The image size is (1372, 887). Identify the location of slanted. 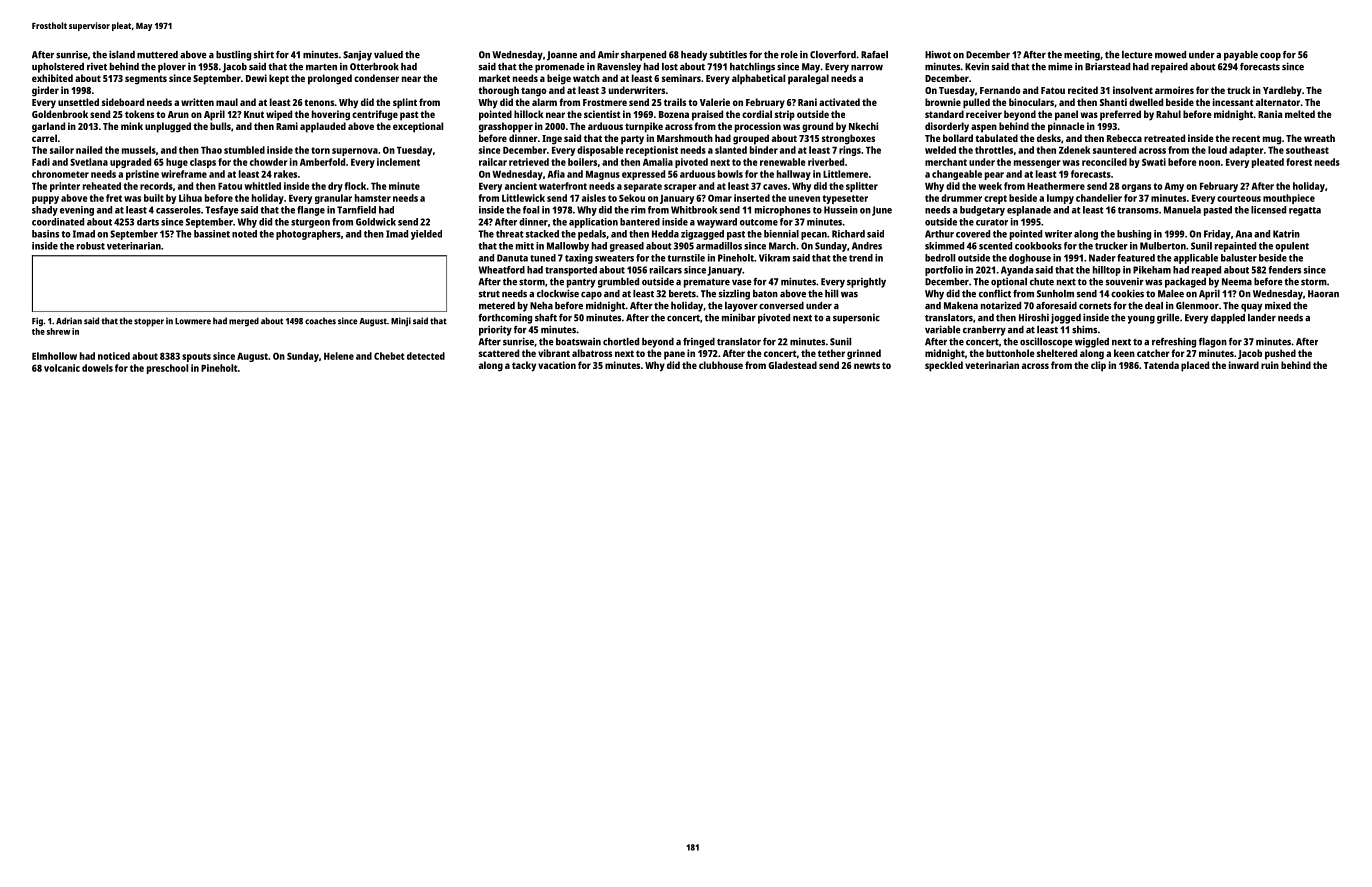
(731, 150).
